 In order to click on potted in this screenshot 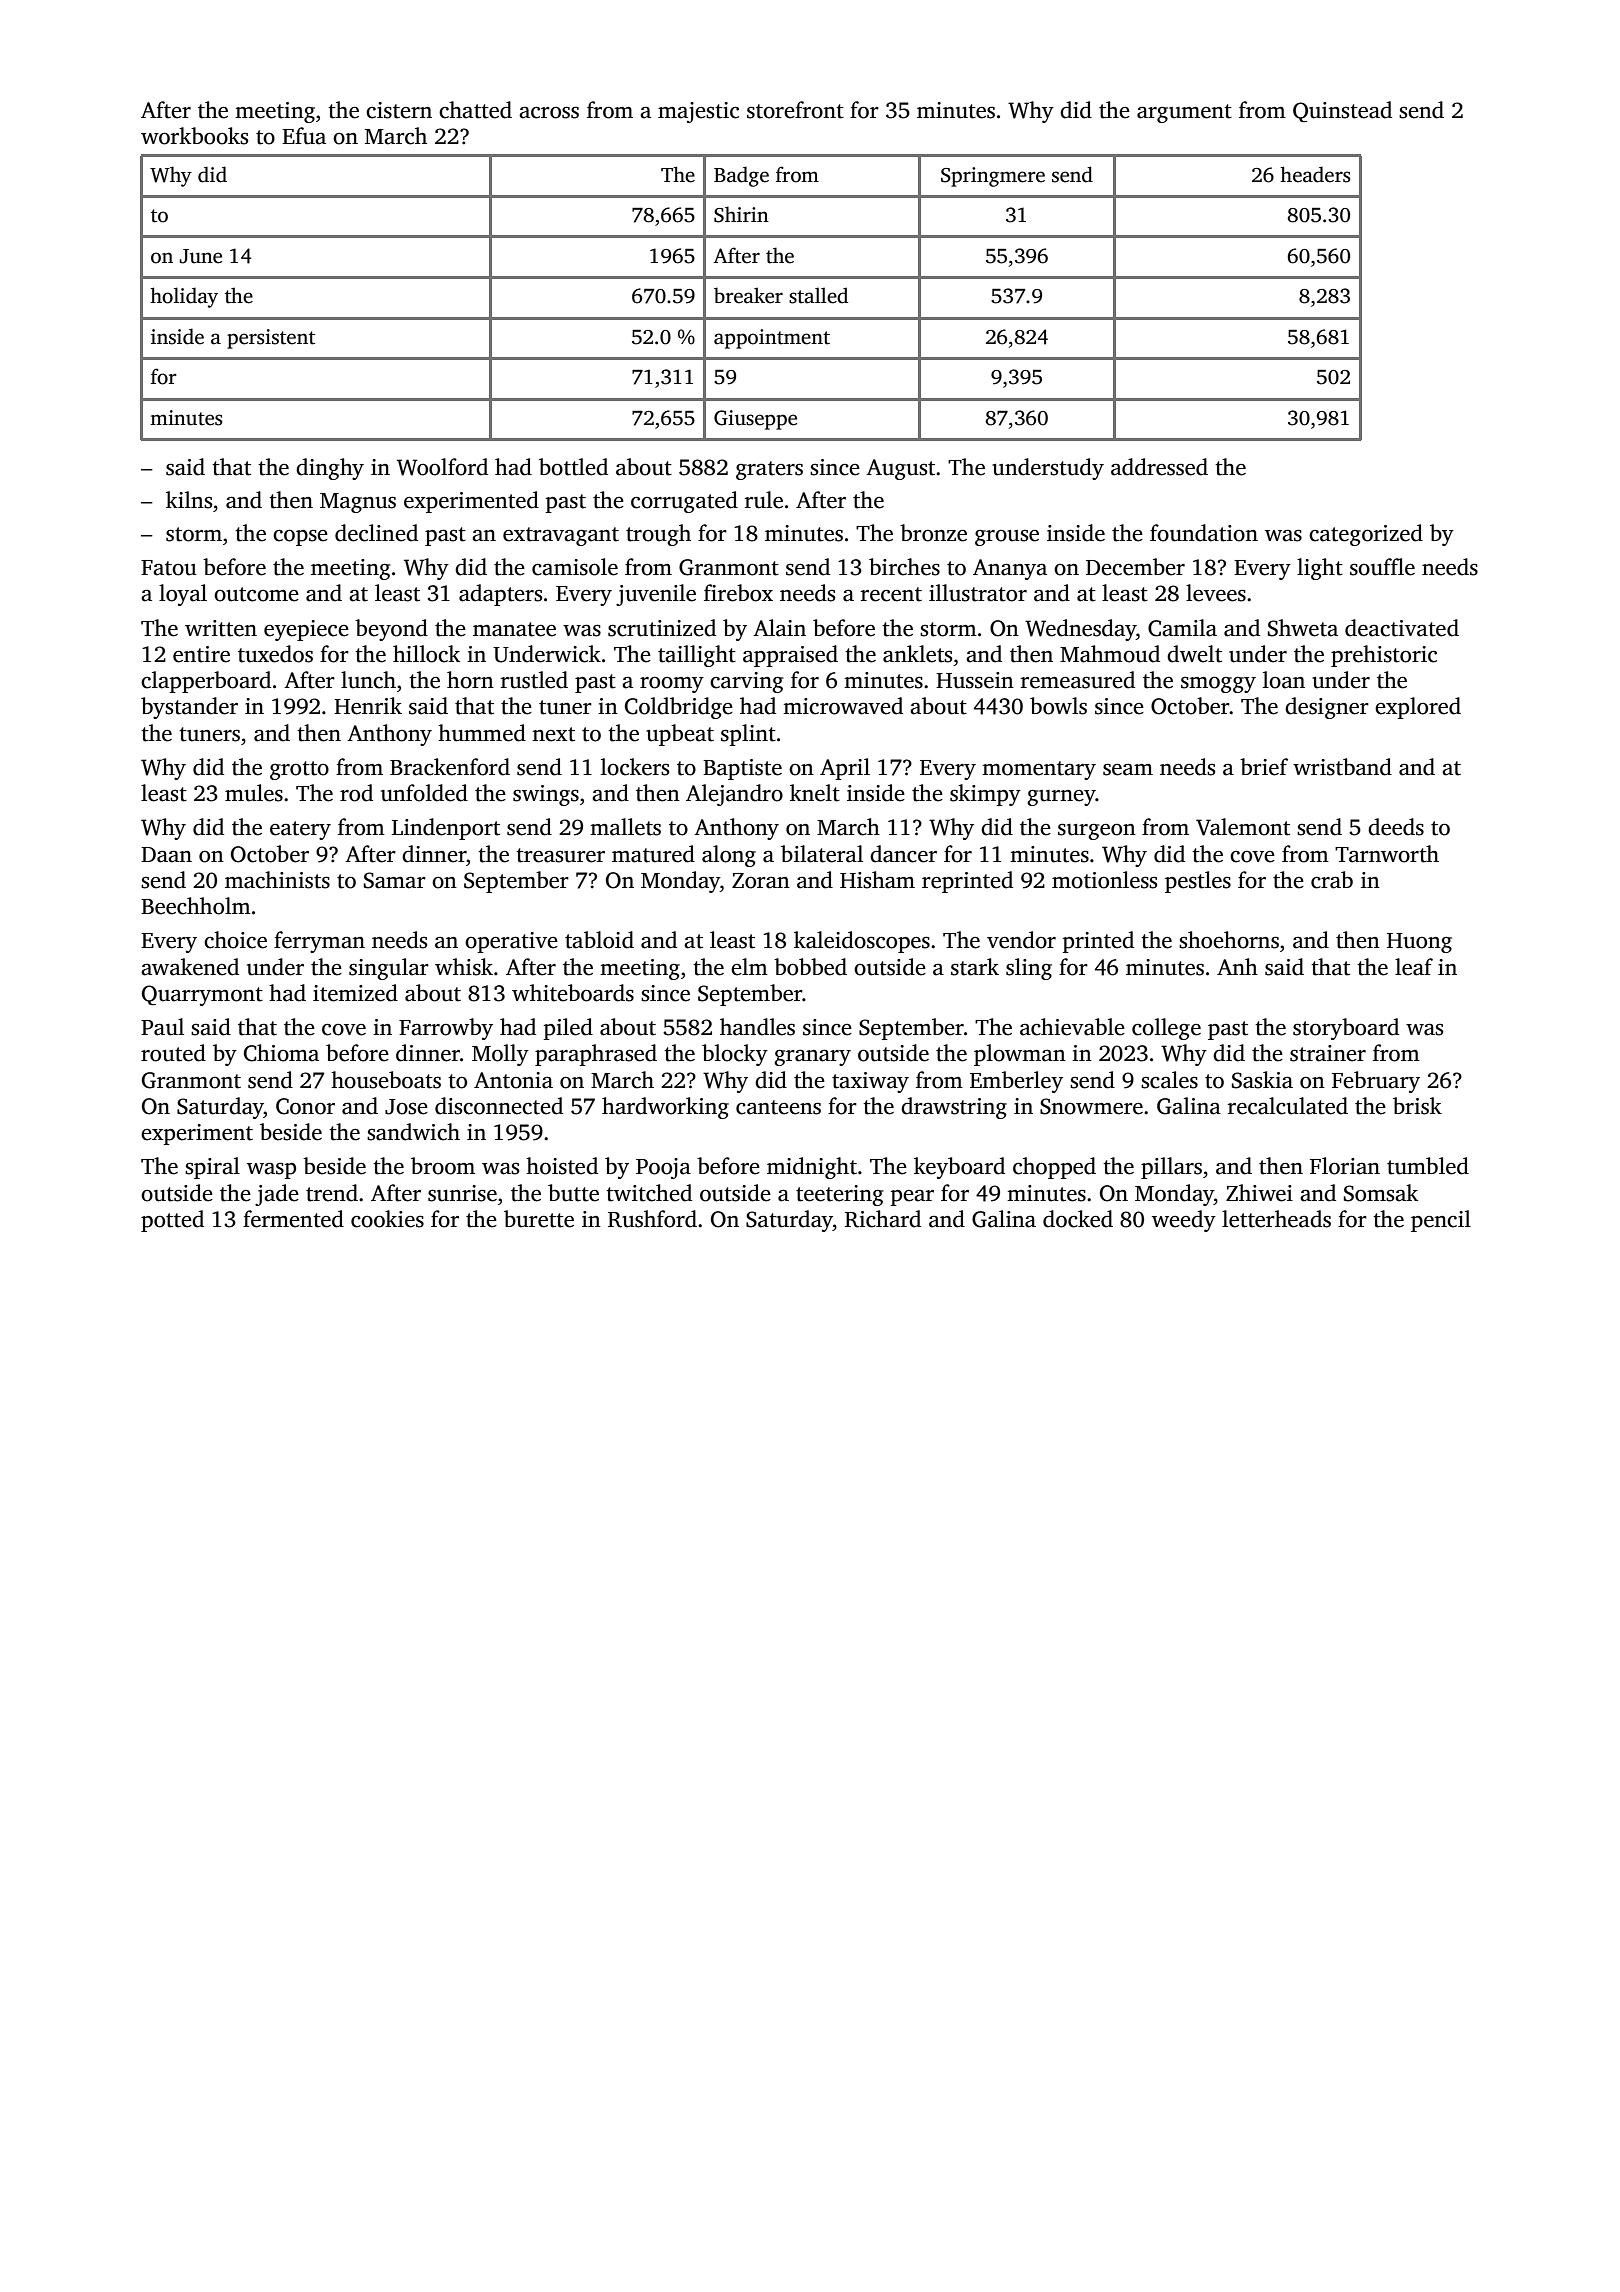, I will do `click(172, 1221)`.
